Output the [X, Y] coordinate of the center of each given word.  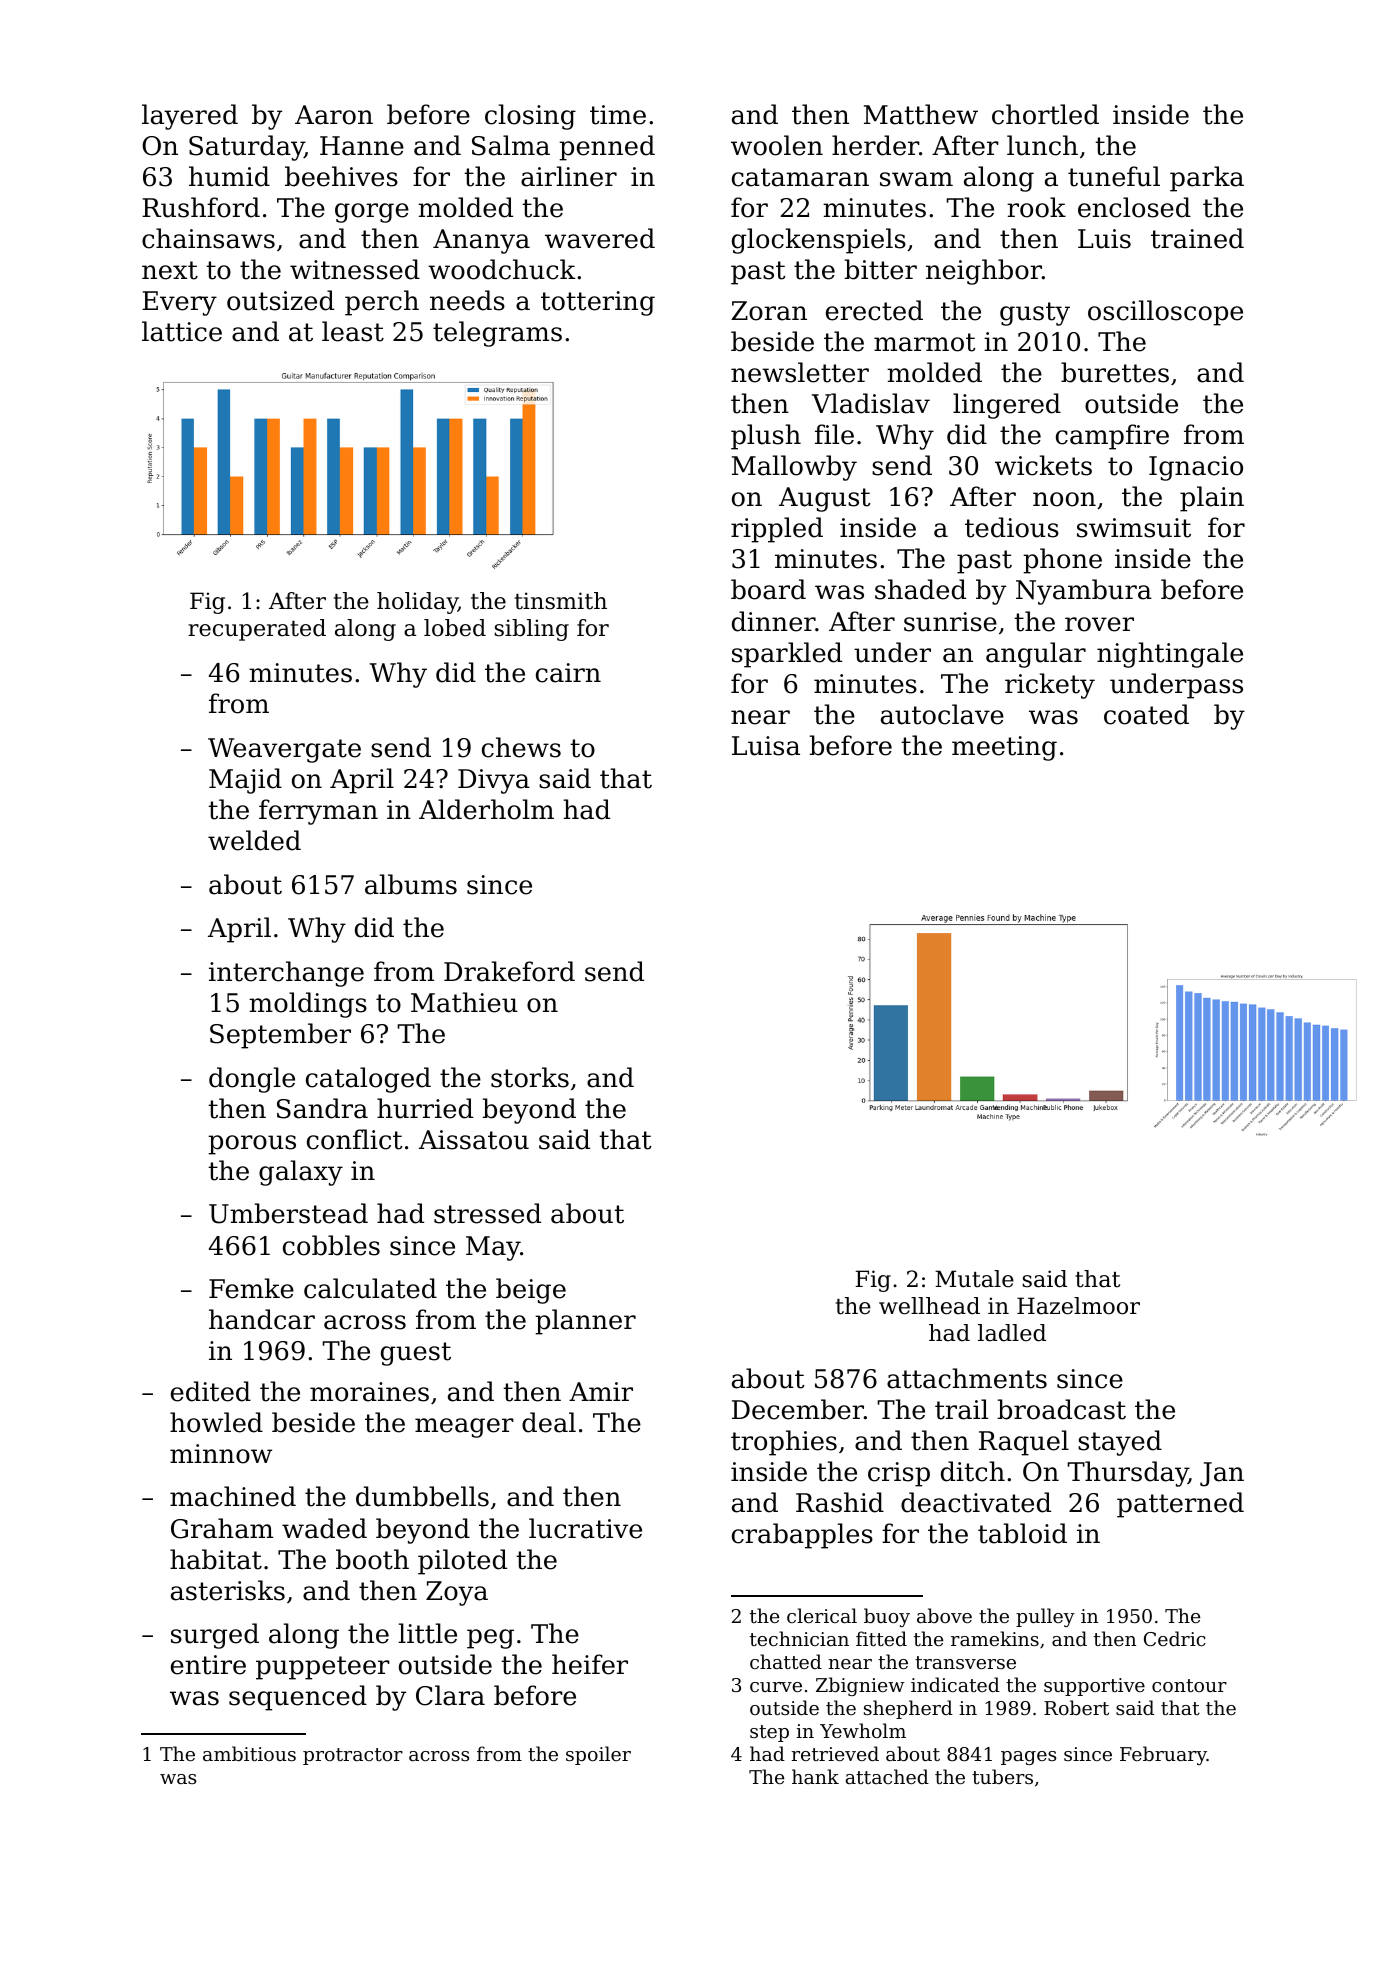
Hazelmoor [1078, 1306]
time [618, 115]
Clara [450, 1695]
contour [1189, 1685]
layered [190, 117]
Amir [601, 1391]
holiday [417, 603]
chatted [786, 1661]
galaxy [301, 1173]
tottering [598, 303]
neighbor [984, 272]
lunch [1042, 145]
